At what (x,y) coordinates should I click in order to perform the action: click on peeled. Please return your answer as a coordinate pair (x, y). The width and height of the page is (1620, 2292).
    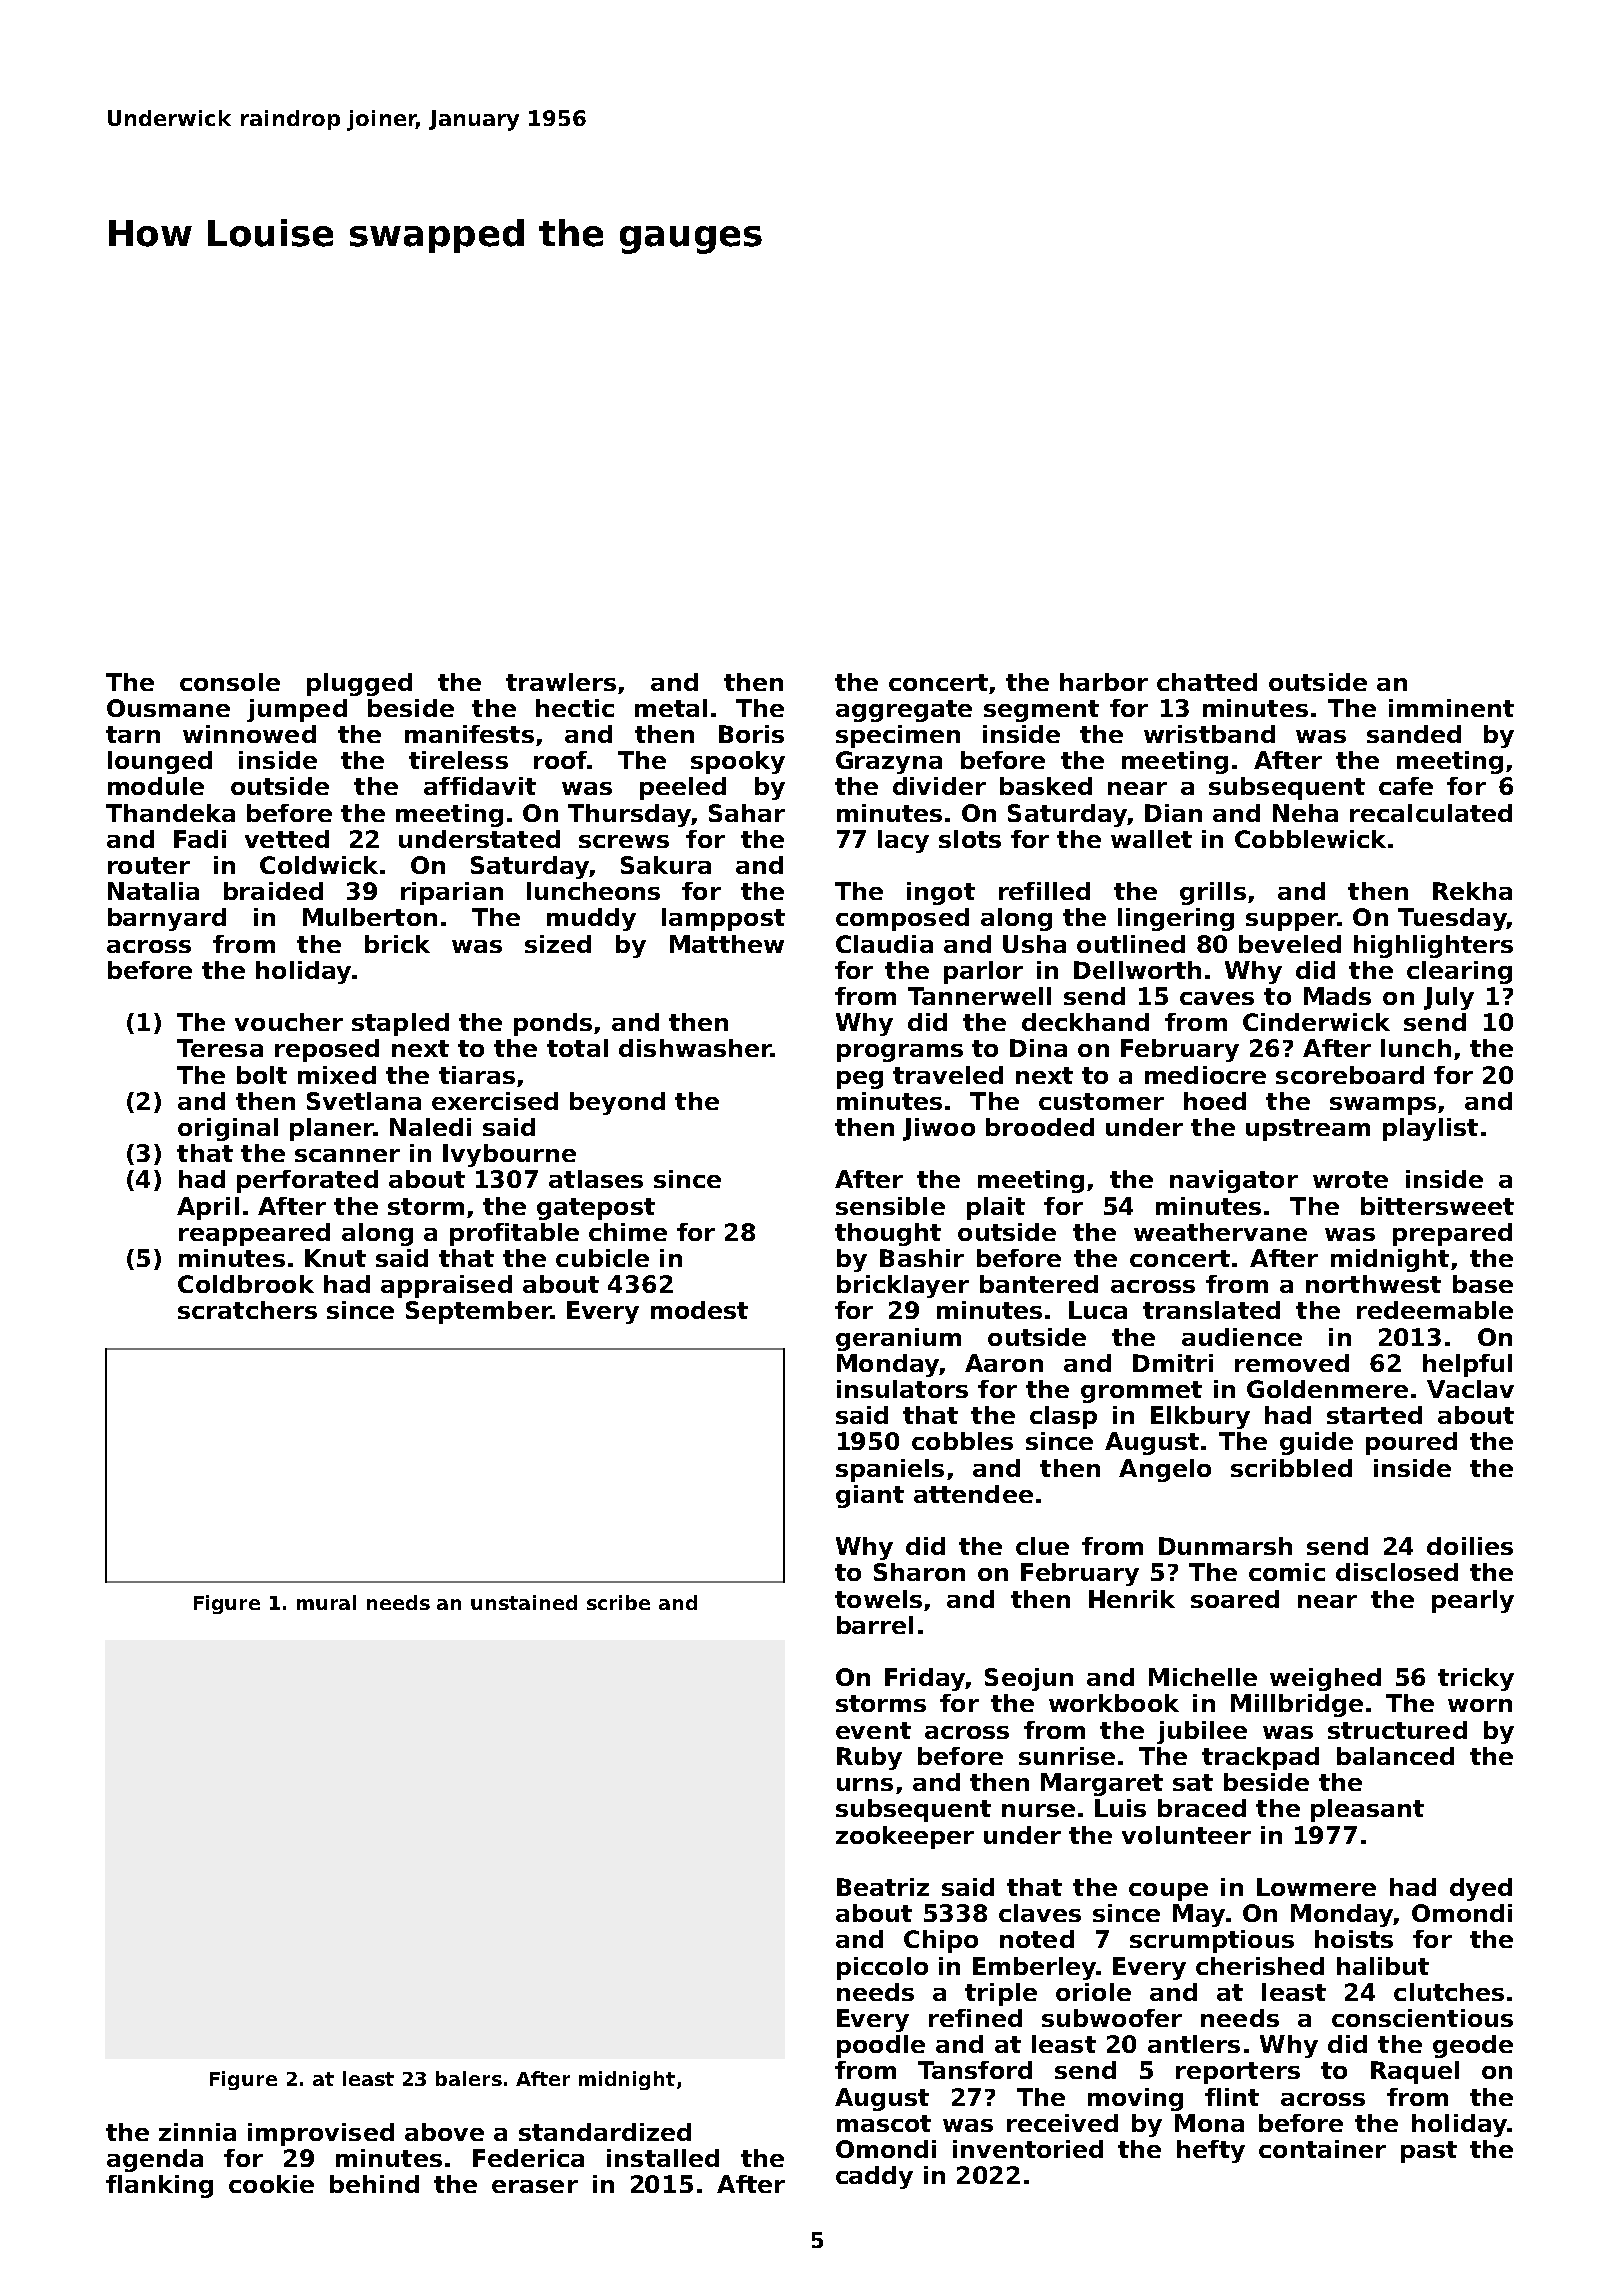
    Looking at the image, I should click on (683, 788).
